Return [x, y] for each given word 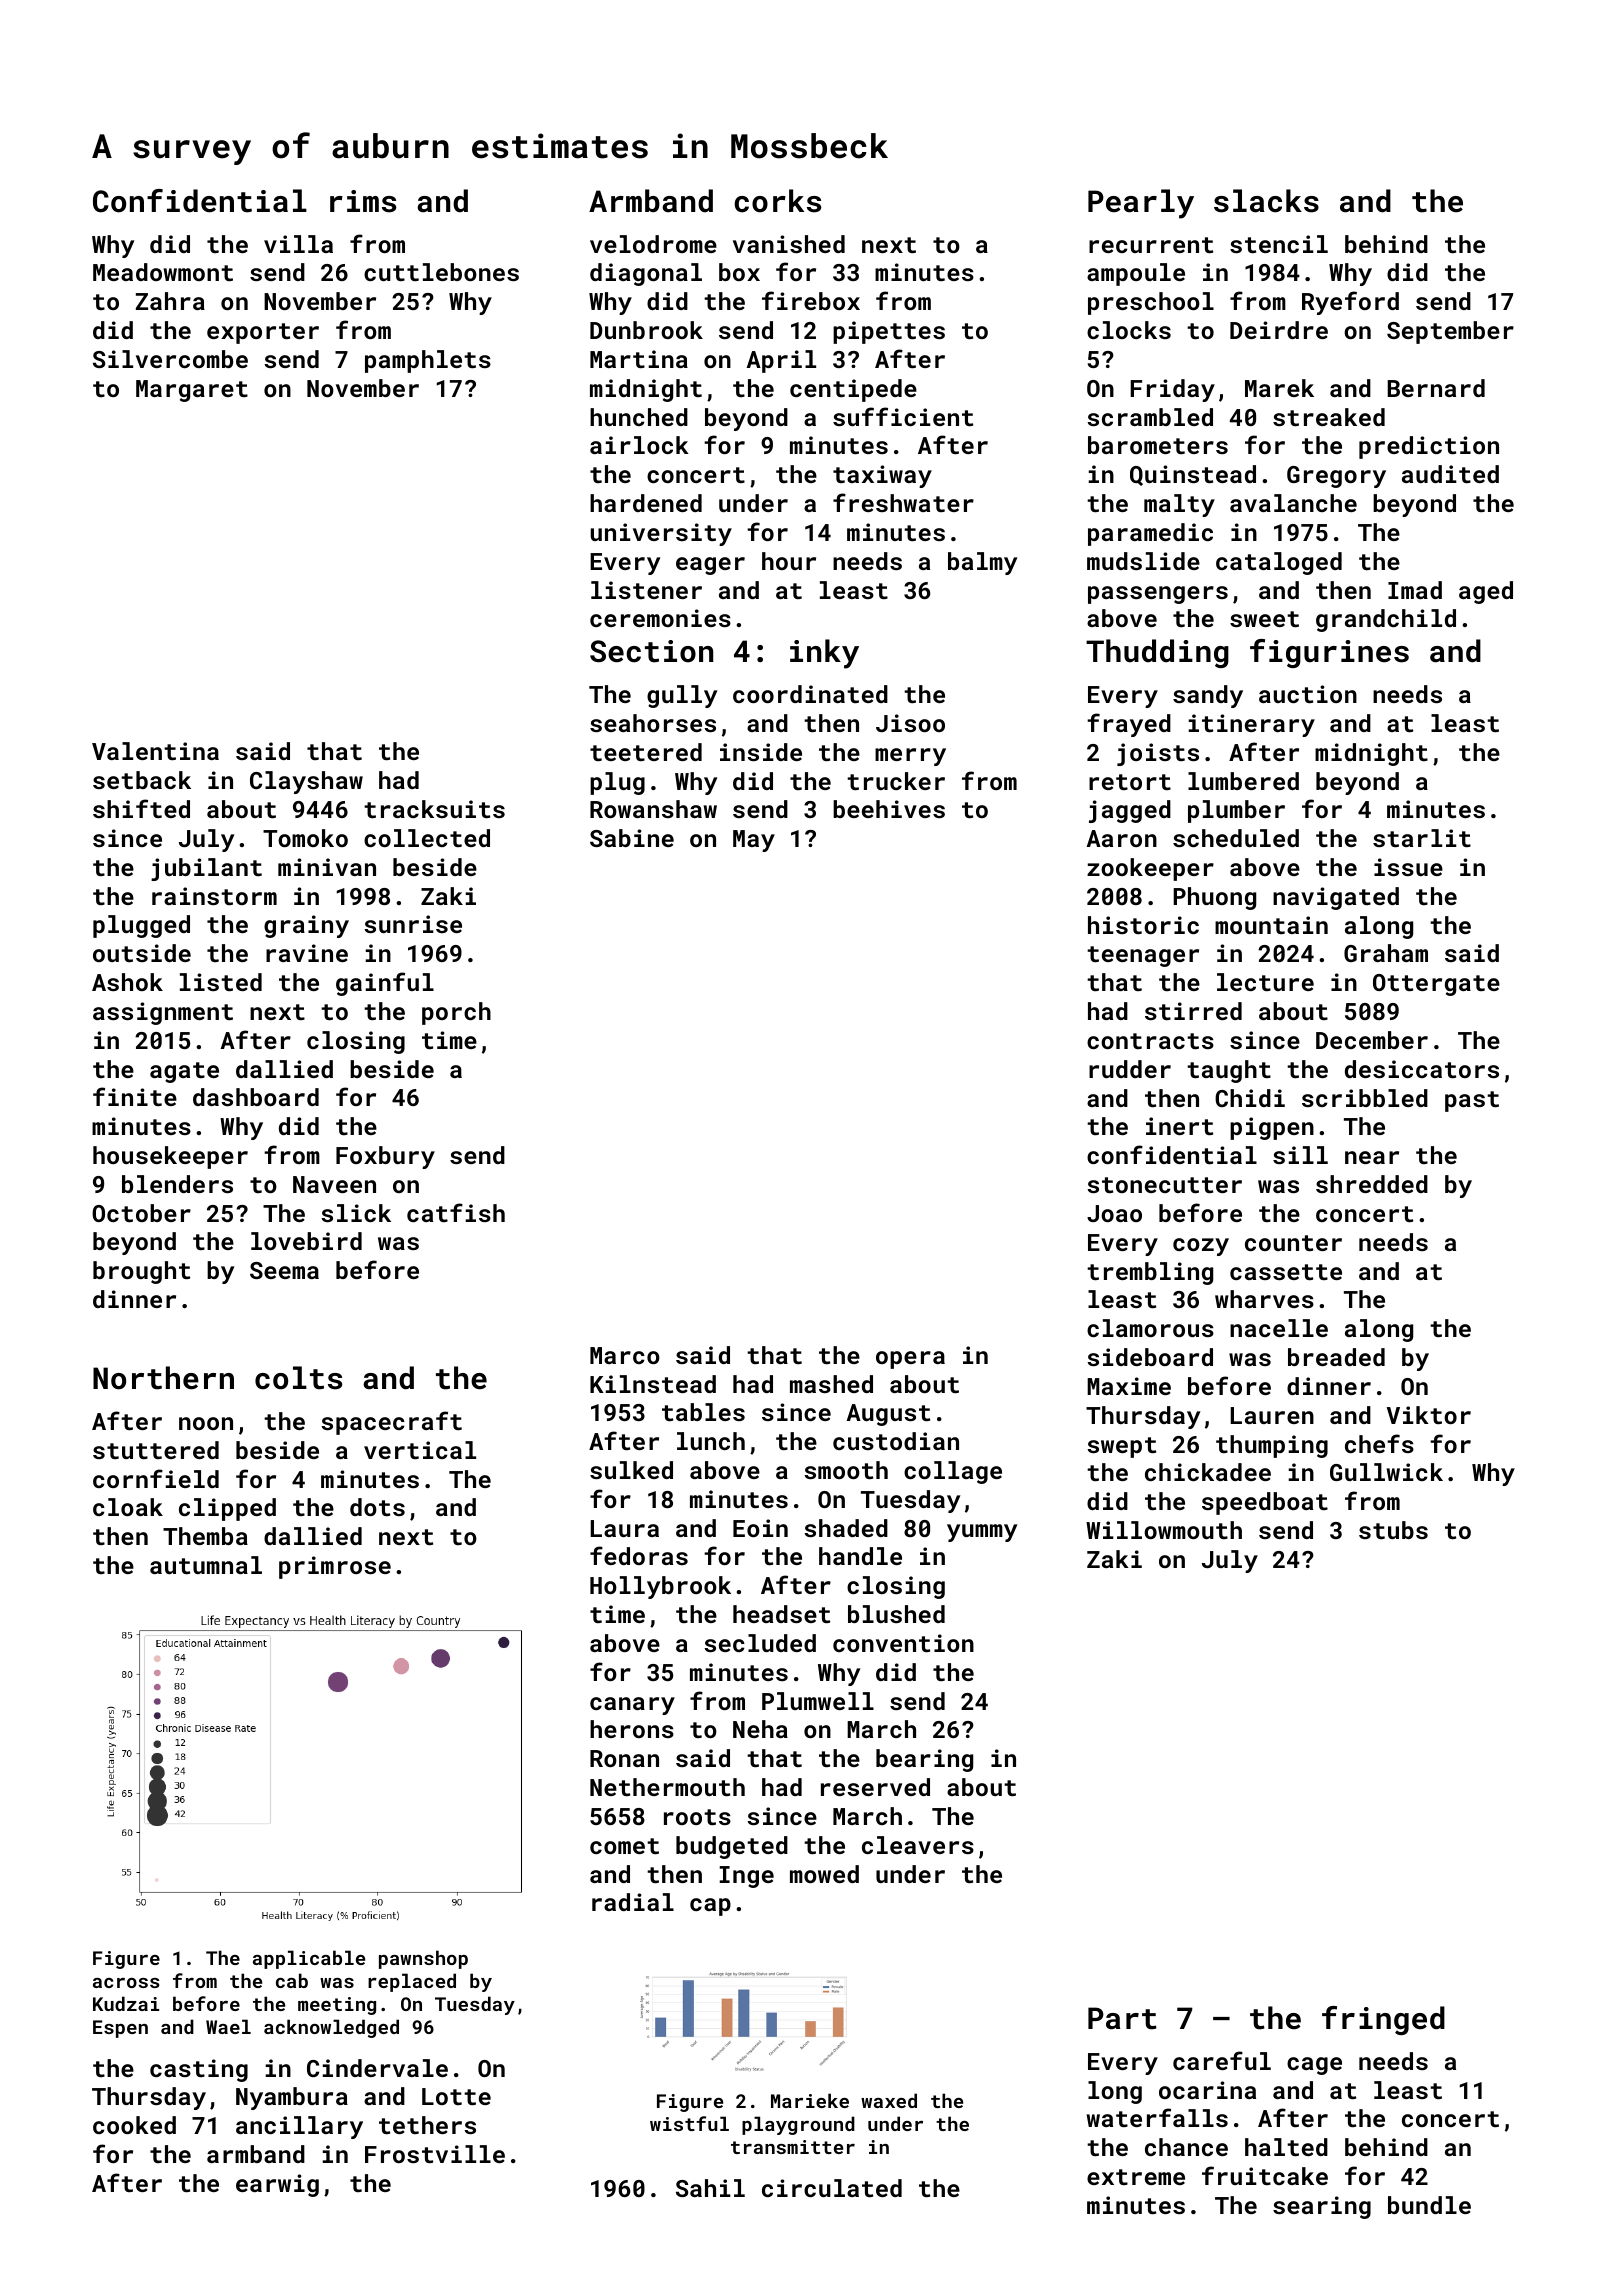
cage [1314, 2066]
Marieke [810, 2100]
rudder [1130, 1069]
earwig [277, 2185]
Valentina [155, 751]
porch [456, 1013]
